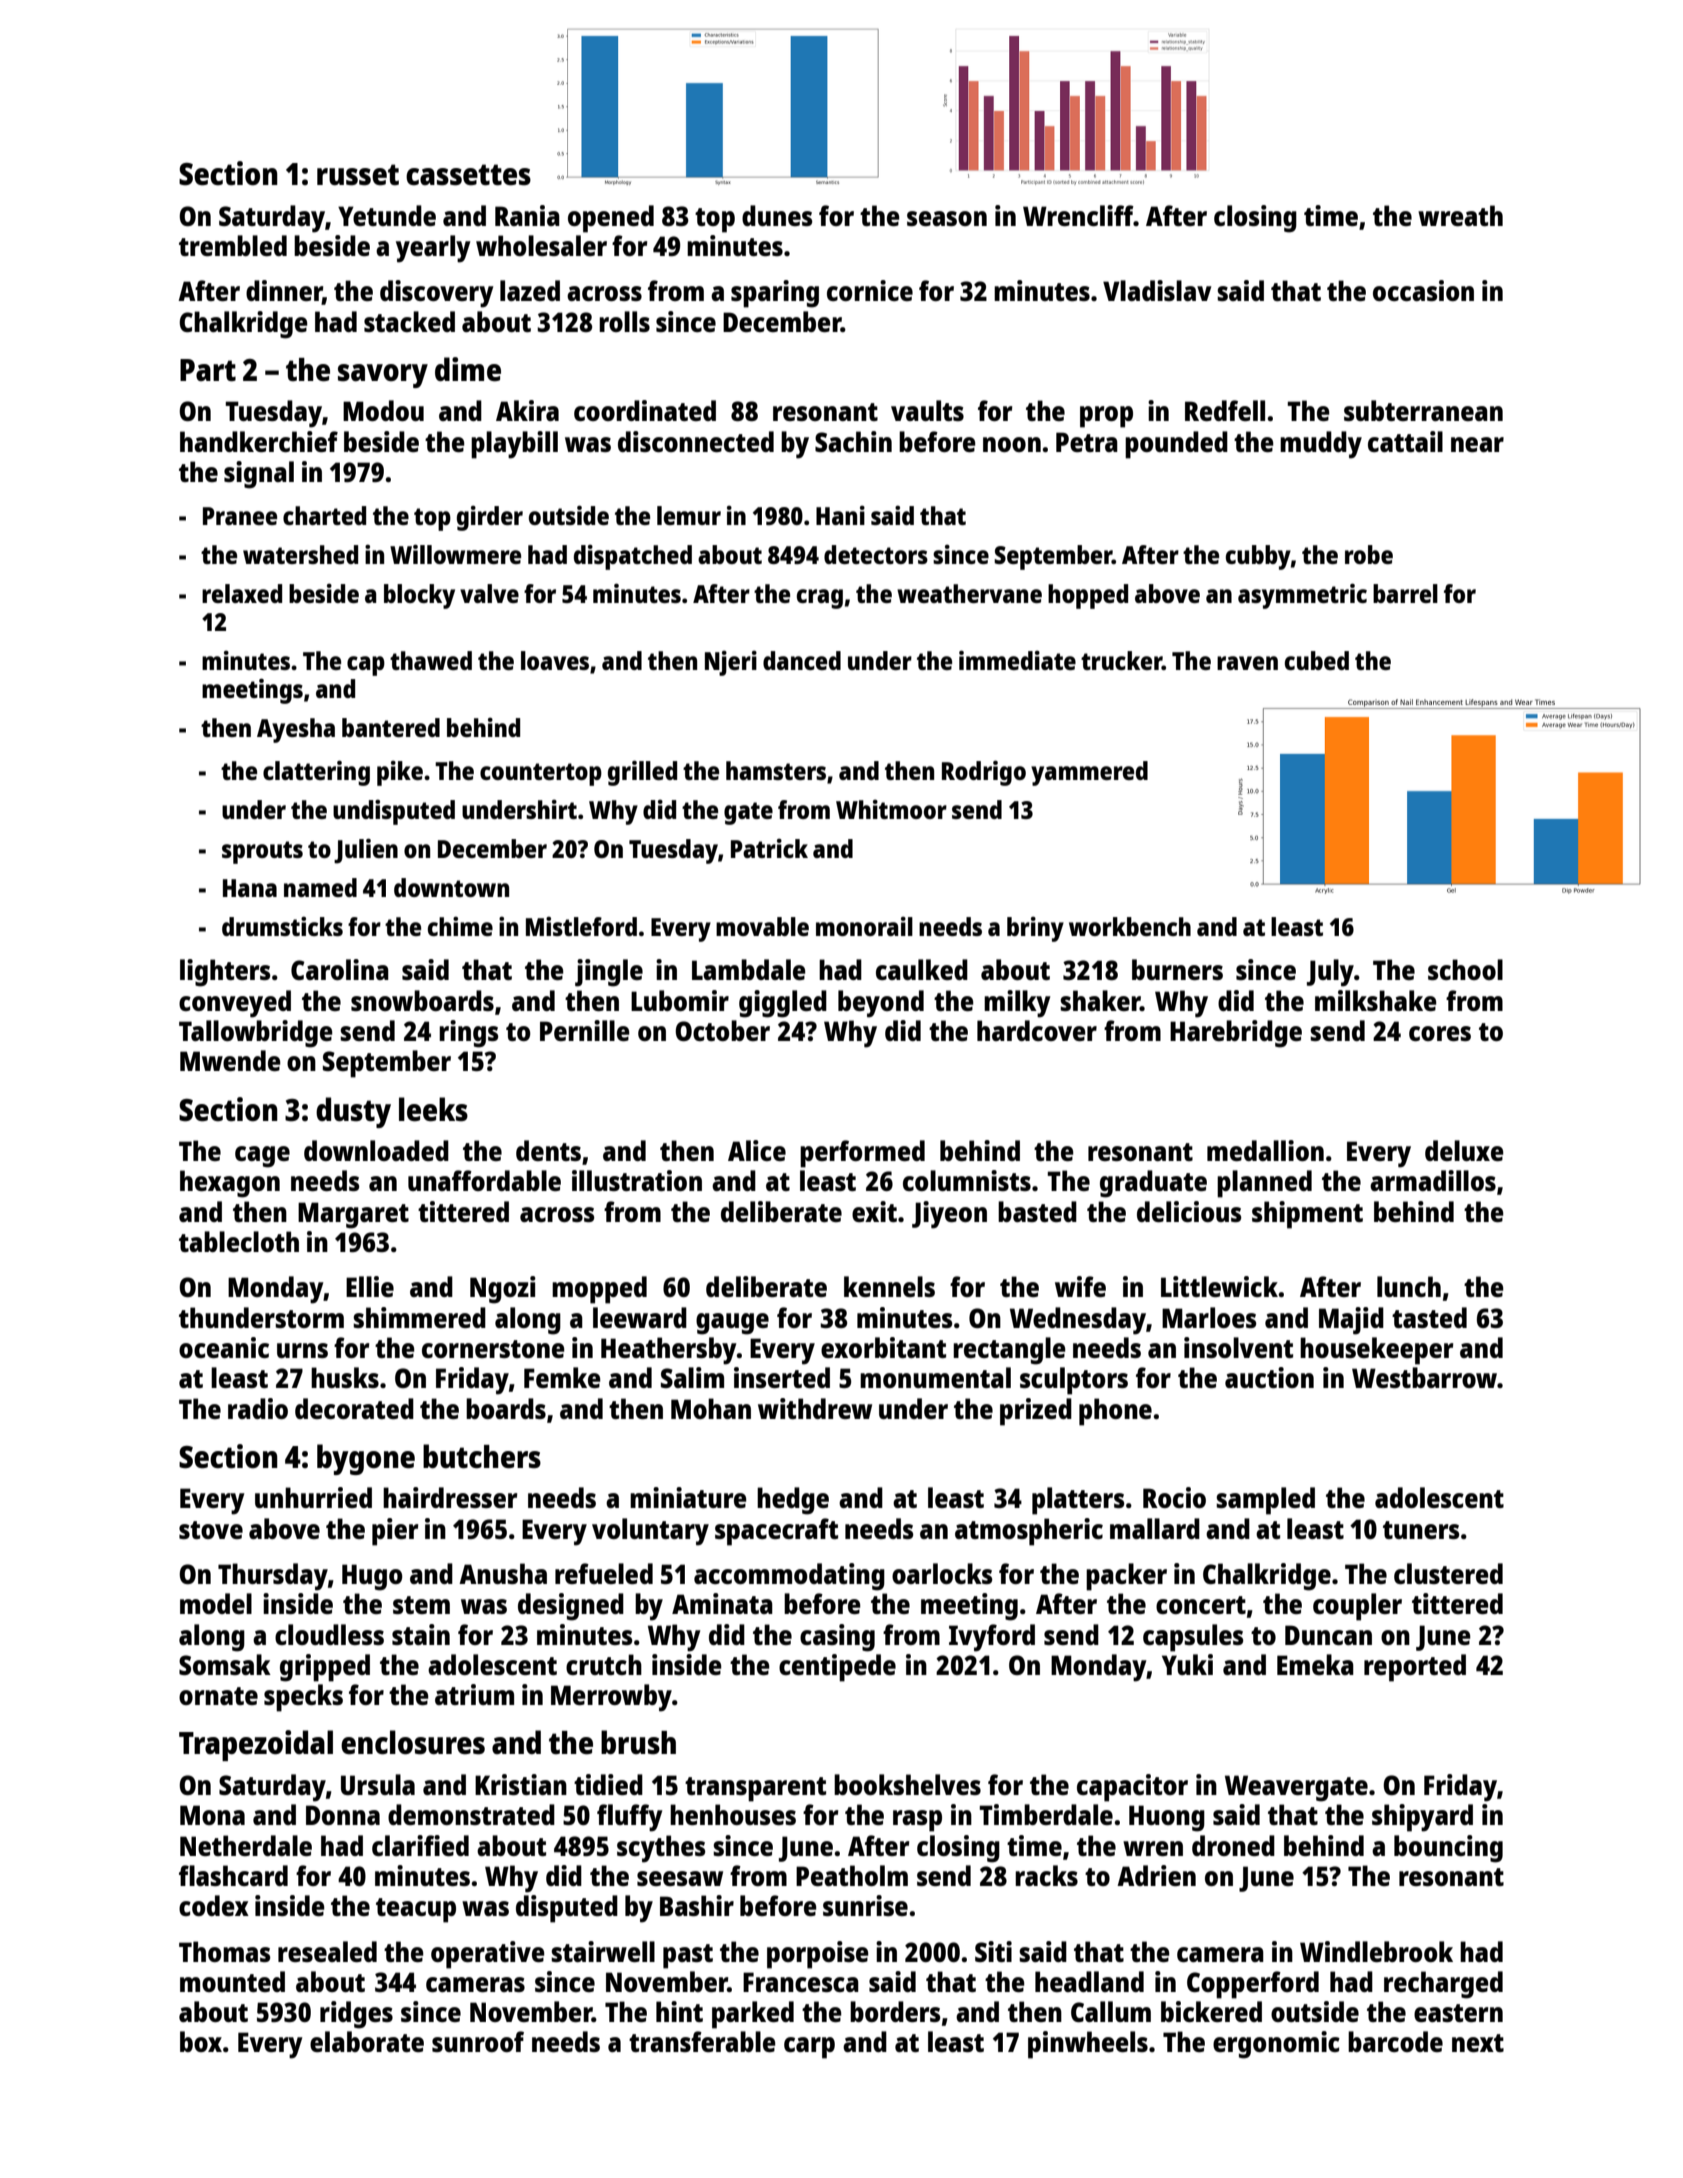  Describe the element at coordinates (1460, 215) in the screenshot. I see `wreath` at that location.
